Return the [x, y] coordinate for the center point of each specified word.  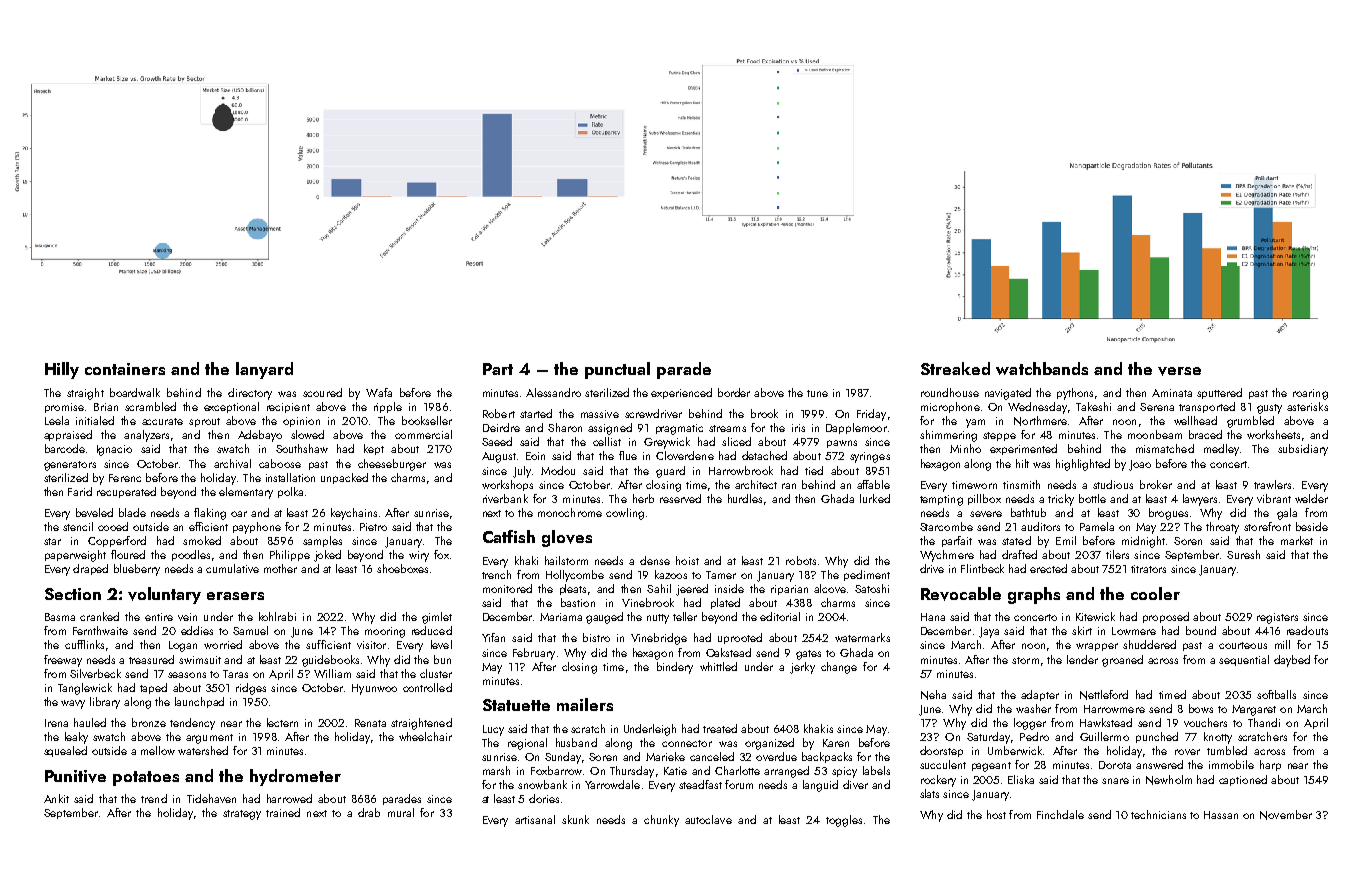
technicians [1158, 814]
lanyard [264, 370]
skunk [575, 819]
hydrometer [295, 777]
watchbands [1042, 368]
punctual [617, 370]
